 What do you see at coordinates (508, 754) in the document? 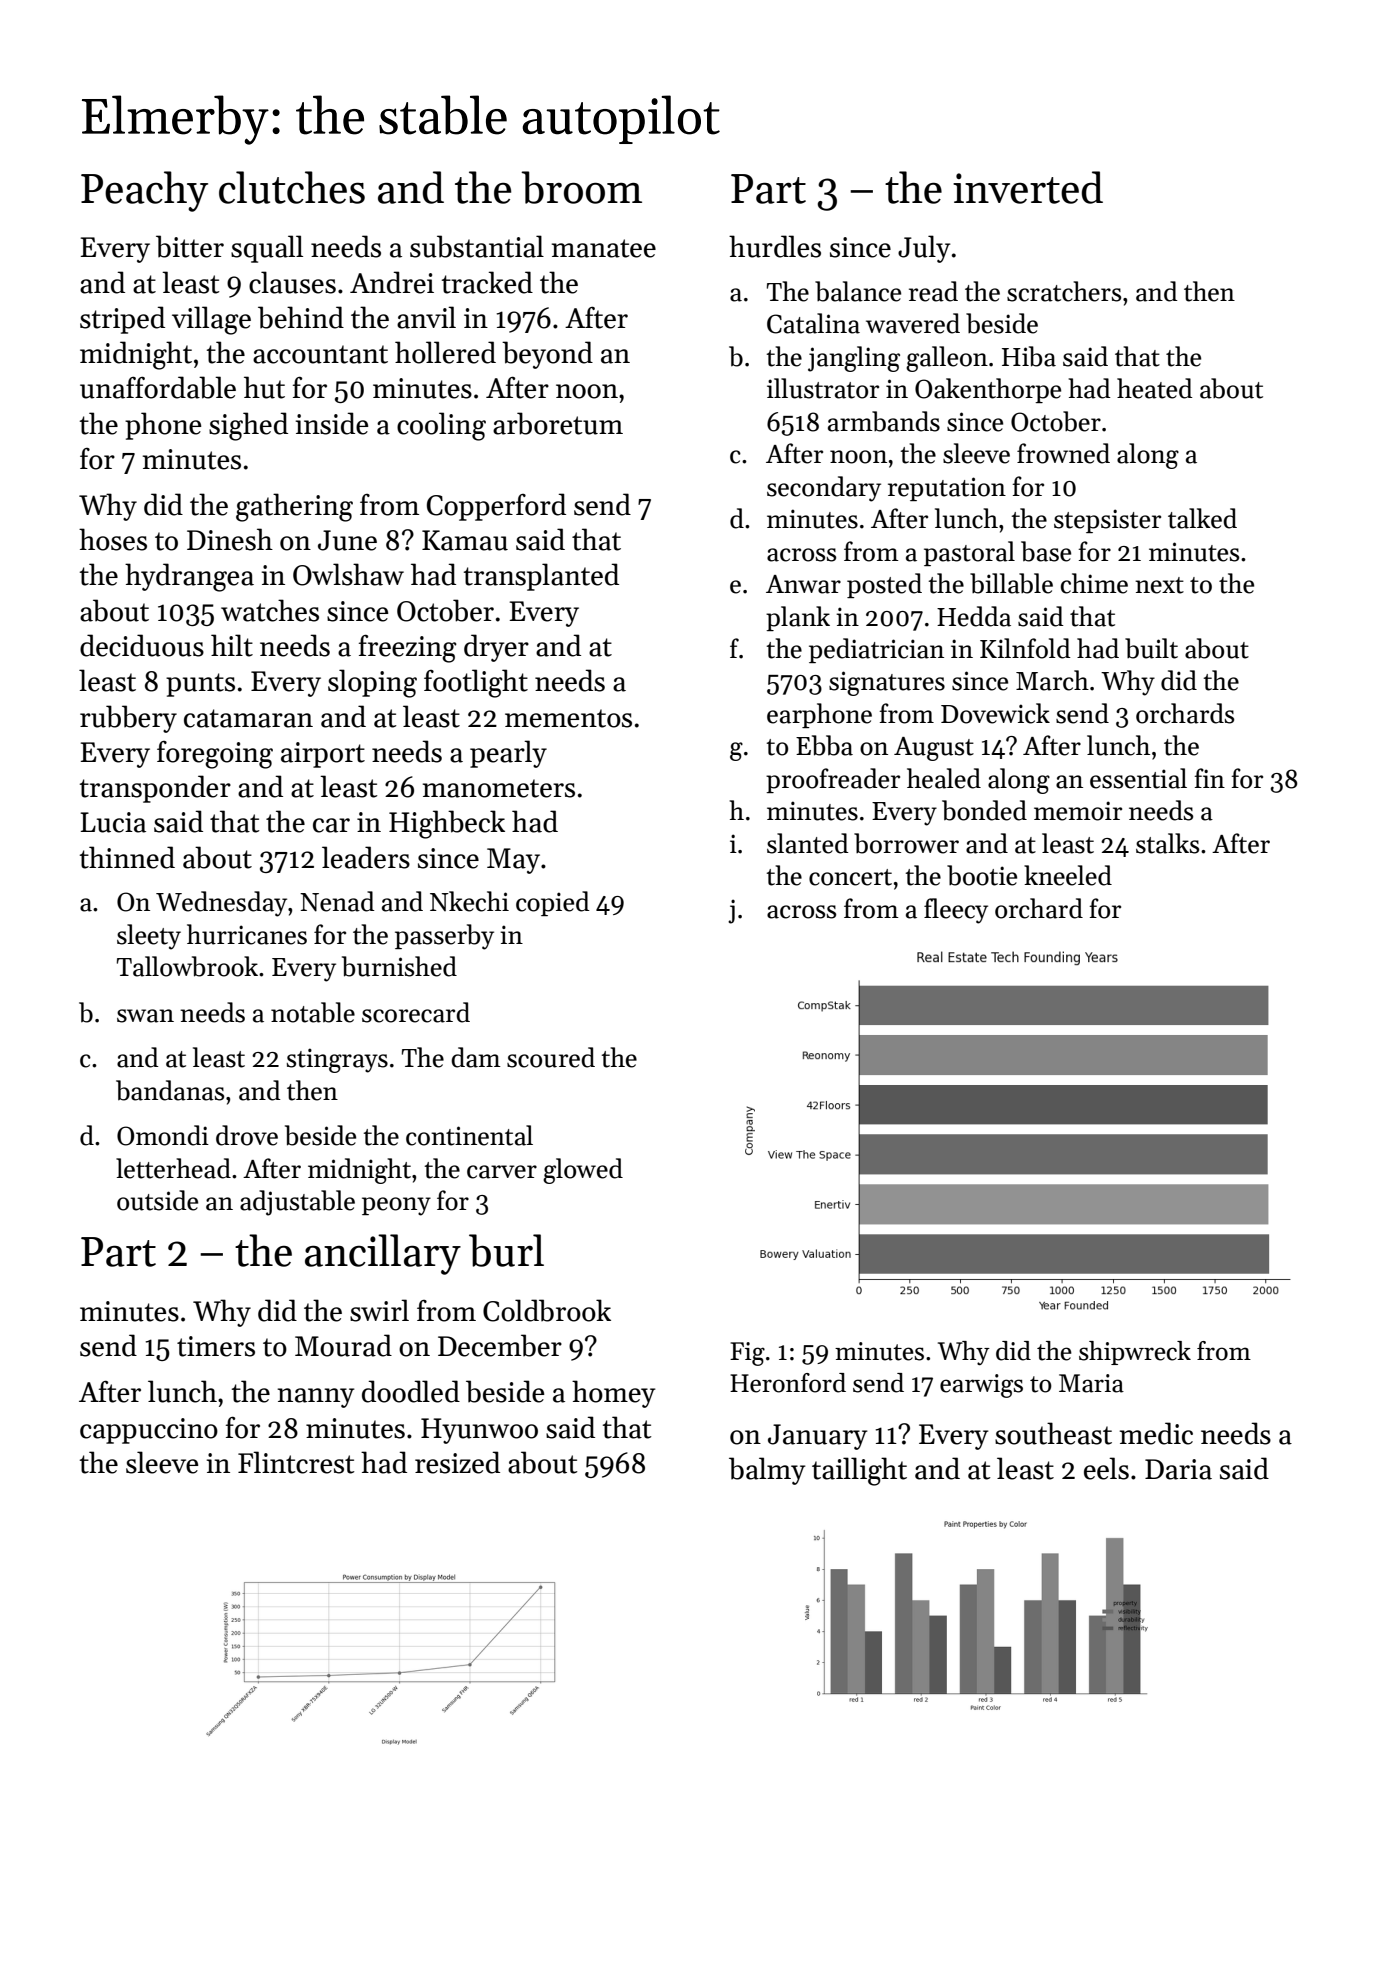
I see `pearly` at bounding box center [508, 754].
